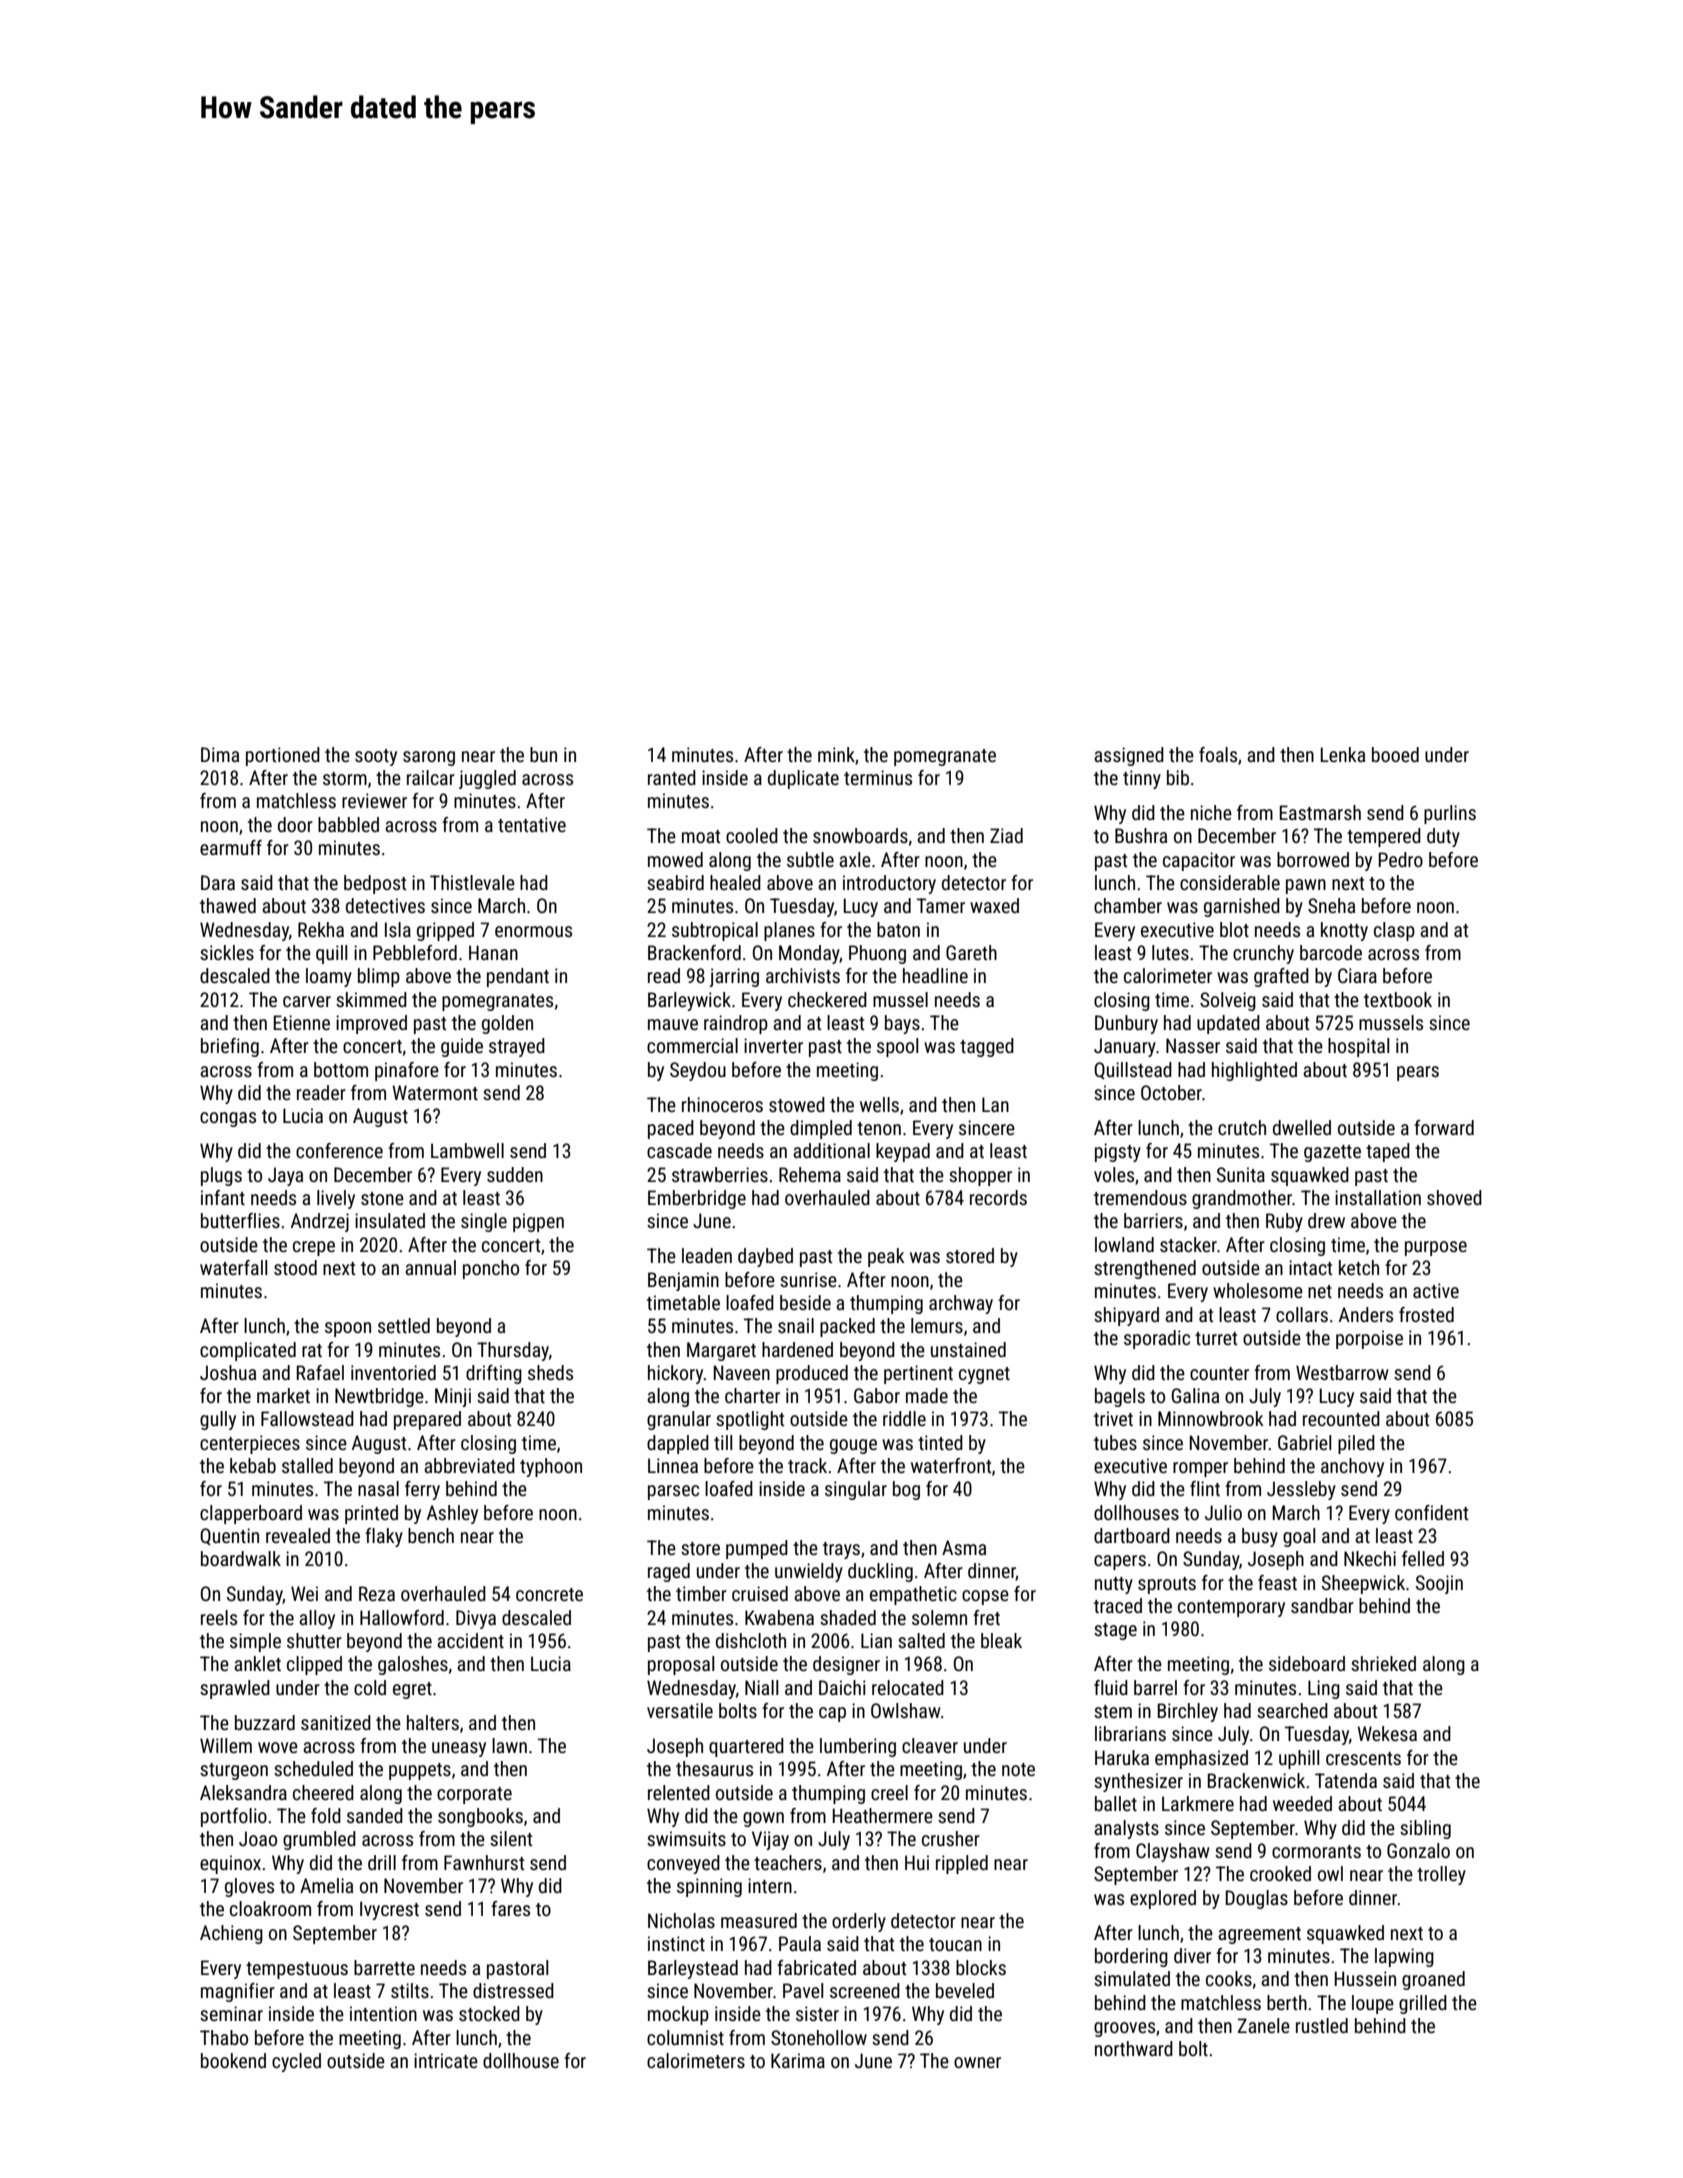  I want to click on improved, so click(371, 1024).
